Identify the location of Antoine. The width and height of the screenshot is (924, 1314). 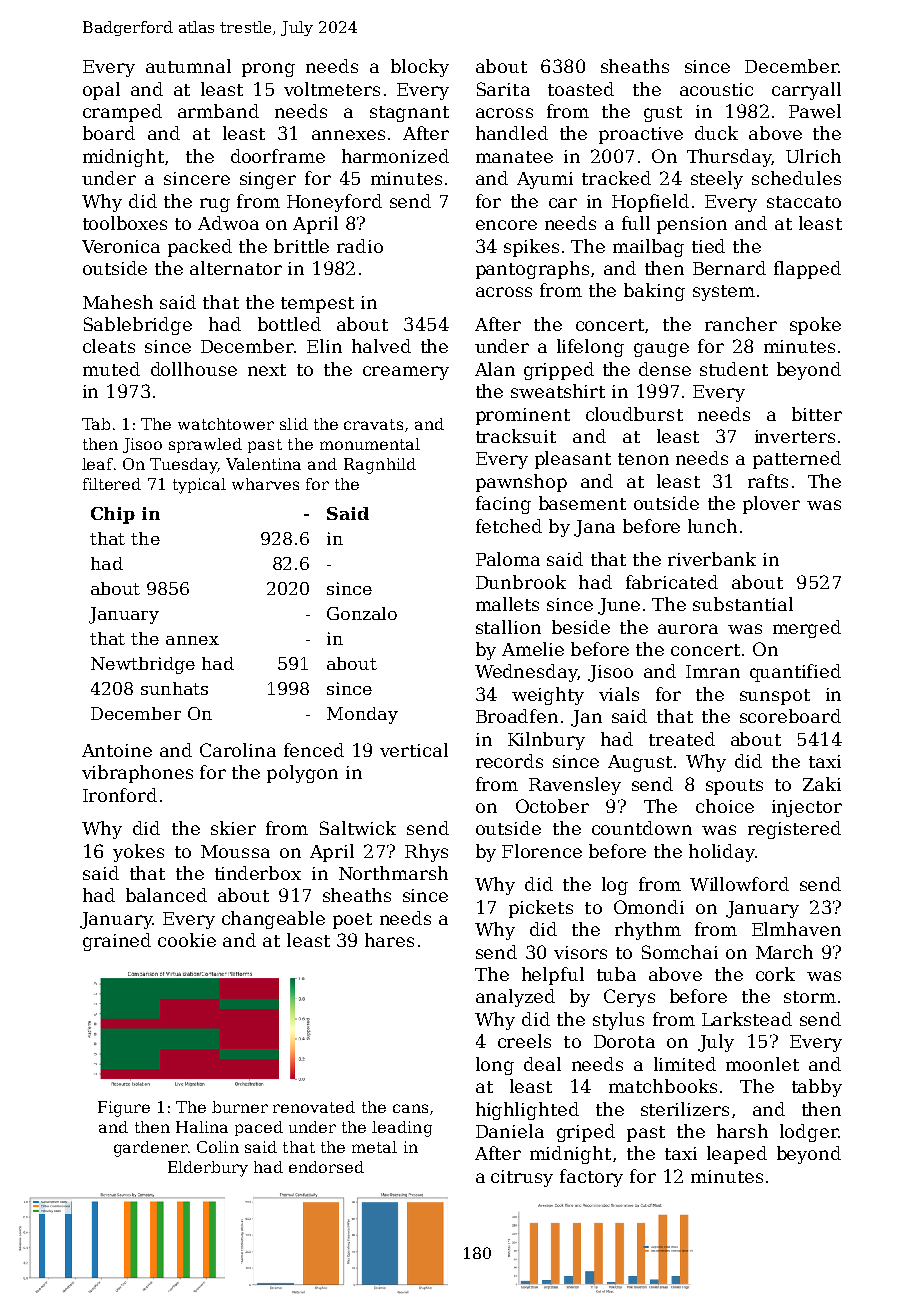
(117, 750).
